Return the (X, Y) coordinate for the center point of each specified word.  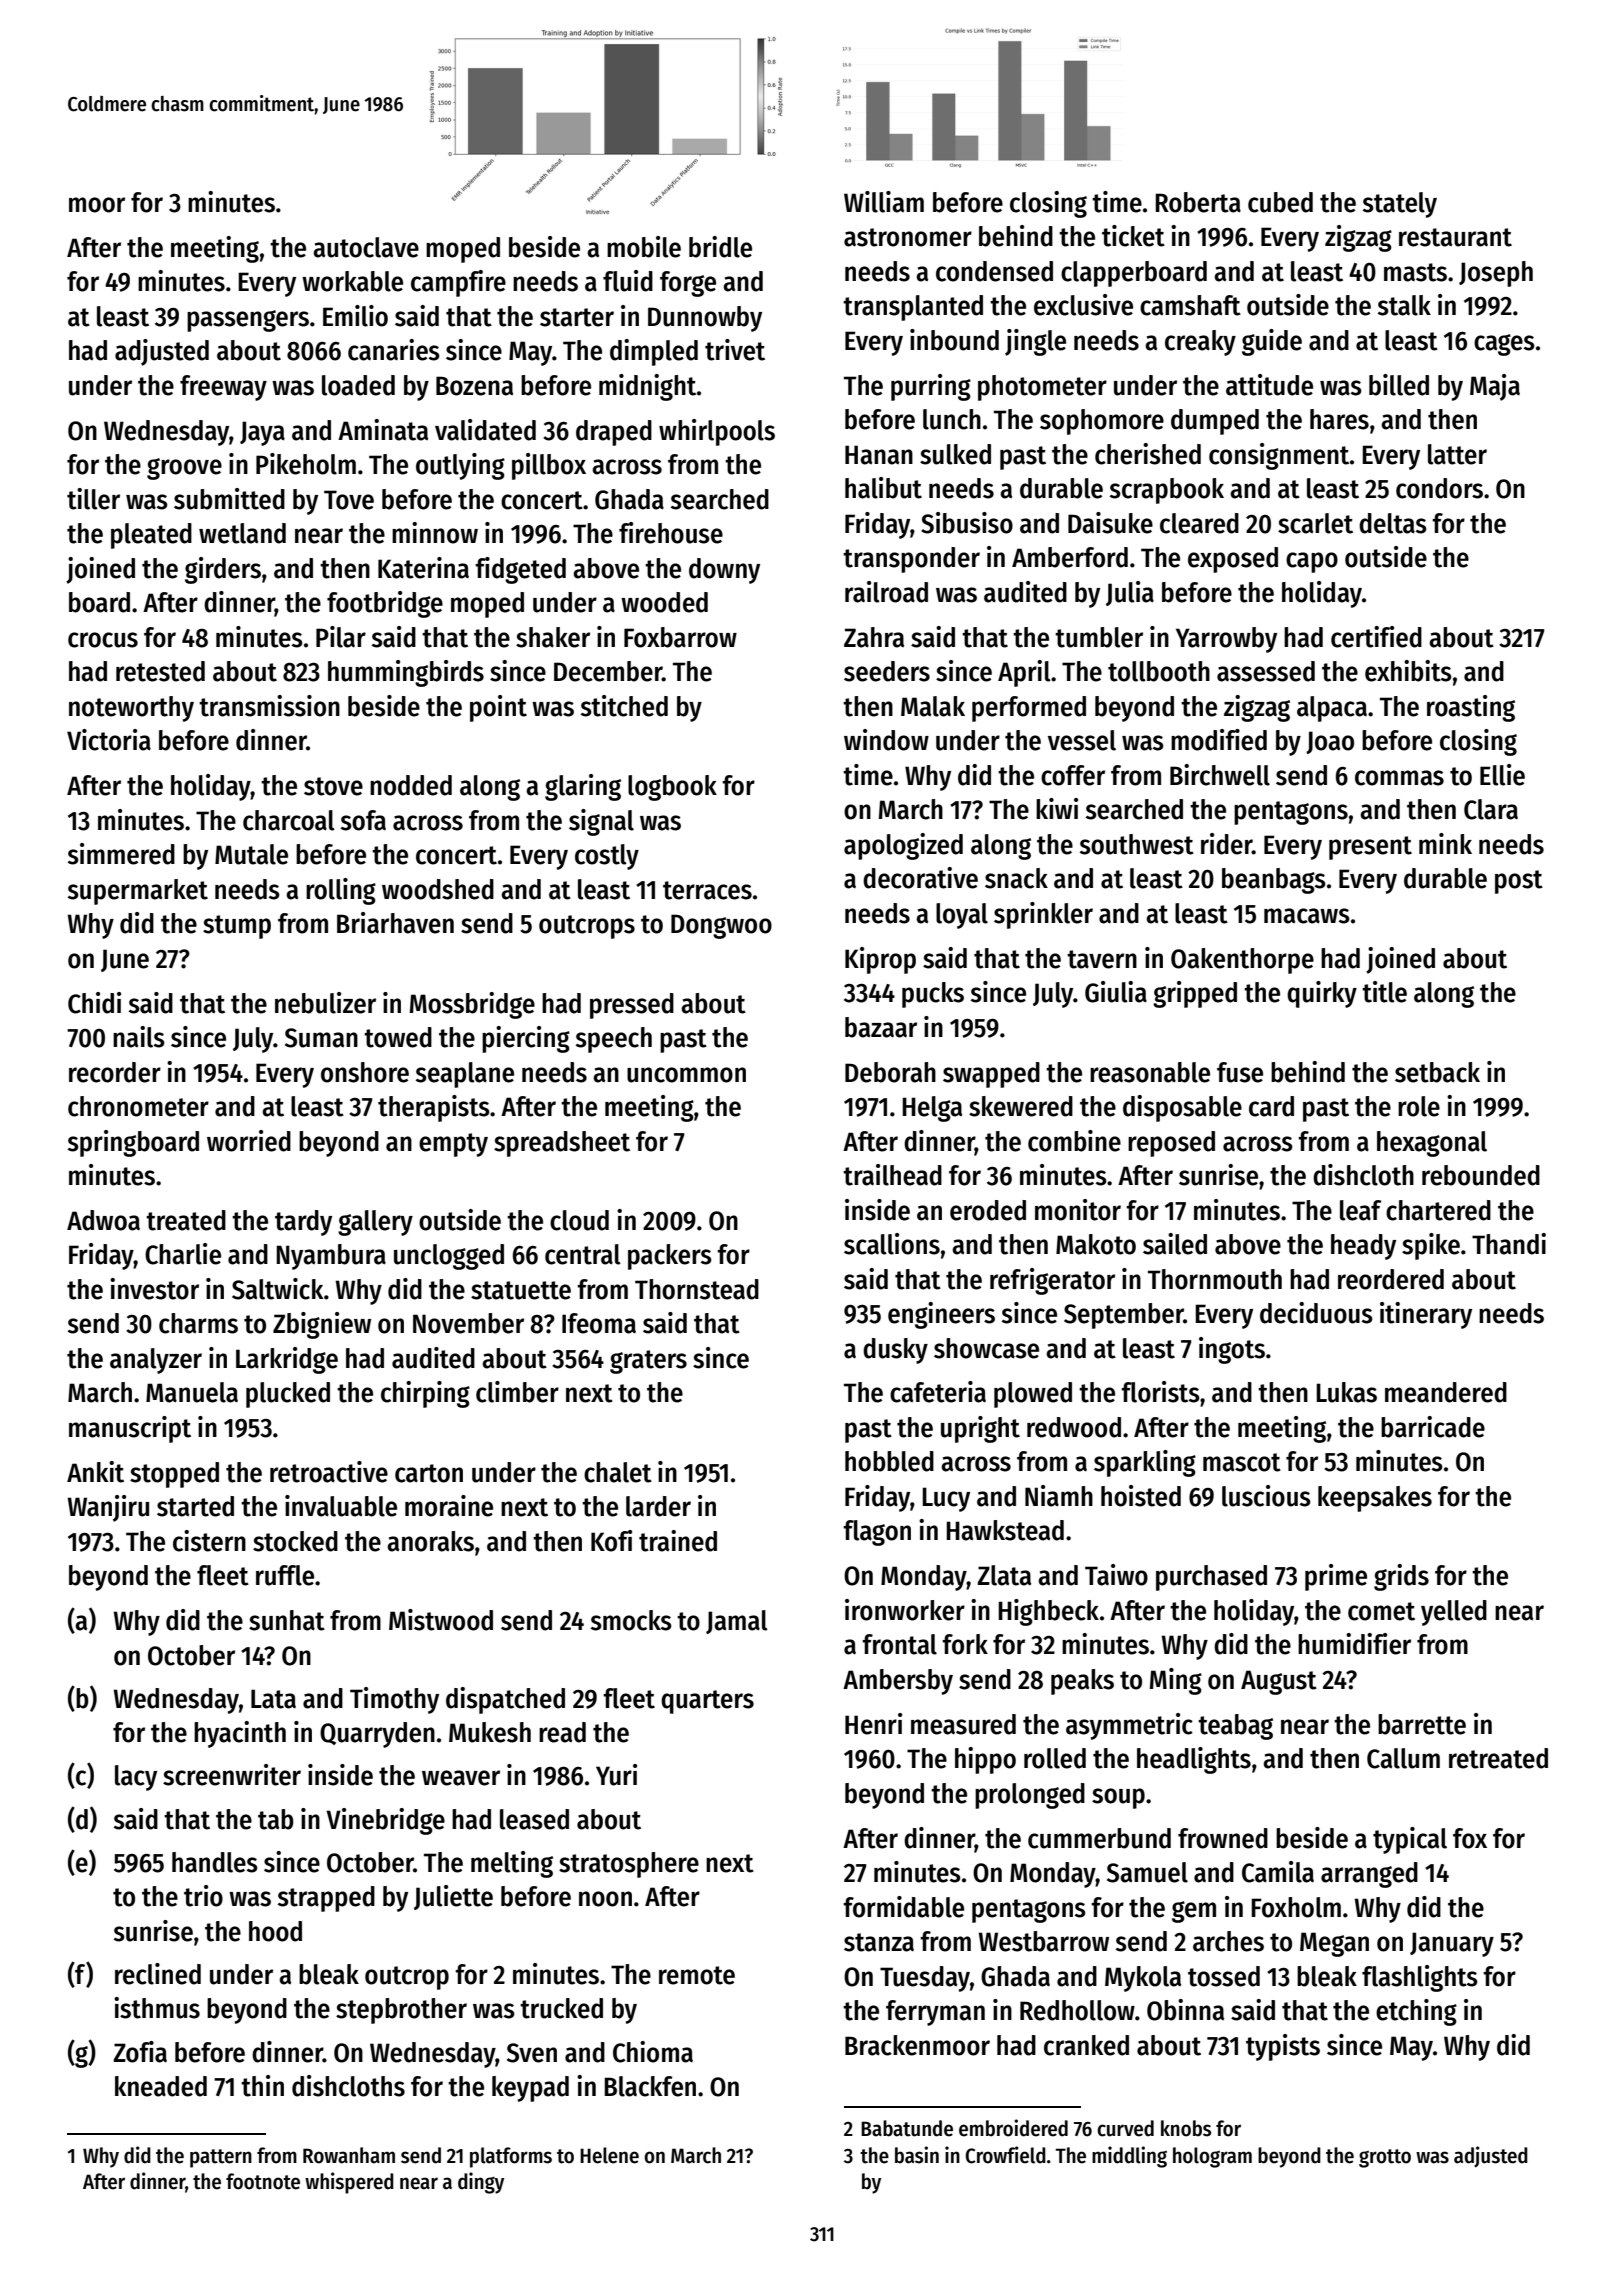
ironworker (905, 1610)
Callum (1403, 1758)
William (884, 202)
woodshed (438, 889)
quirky (1322, 994)
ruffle (285, 1575)
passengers (248, 321)
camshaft (1190, 305)
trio (203, 1896)
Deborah (890, 1072)
